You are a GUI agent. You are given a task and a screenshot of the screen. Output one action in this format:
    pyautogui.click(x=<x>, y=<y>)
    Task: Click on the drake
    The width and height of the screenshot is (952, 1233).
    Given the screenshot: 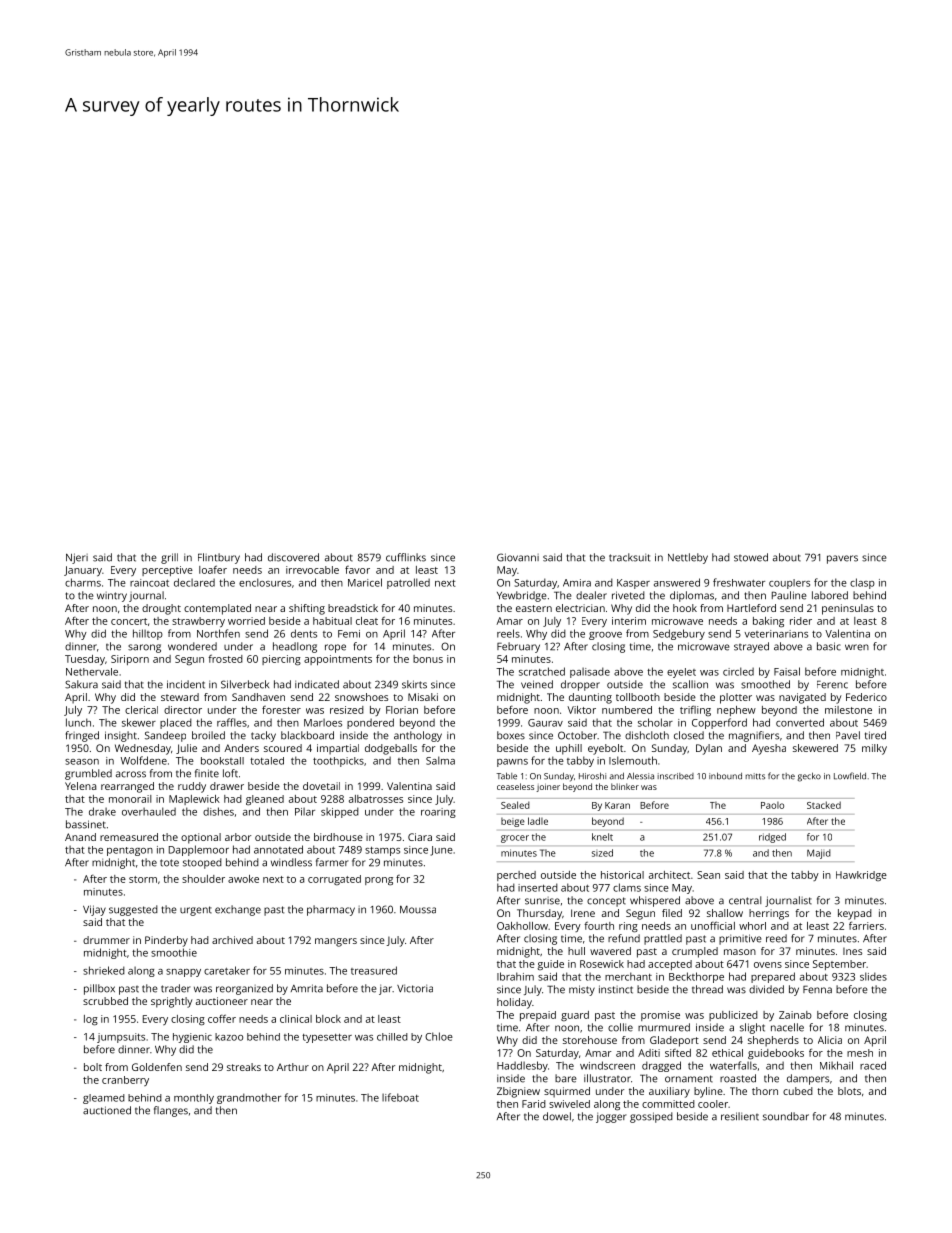 What is the action you would take?
    pyautogui.click(x=102, y=811)
